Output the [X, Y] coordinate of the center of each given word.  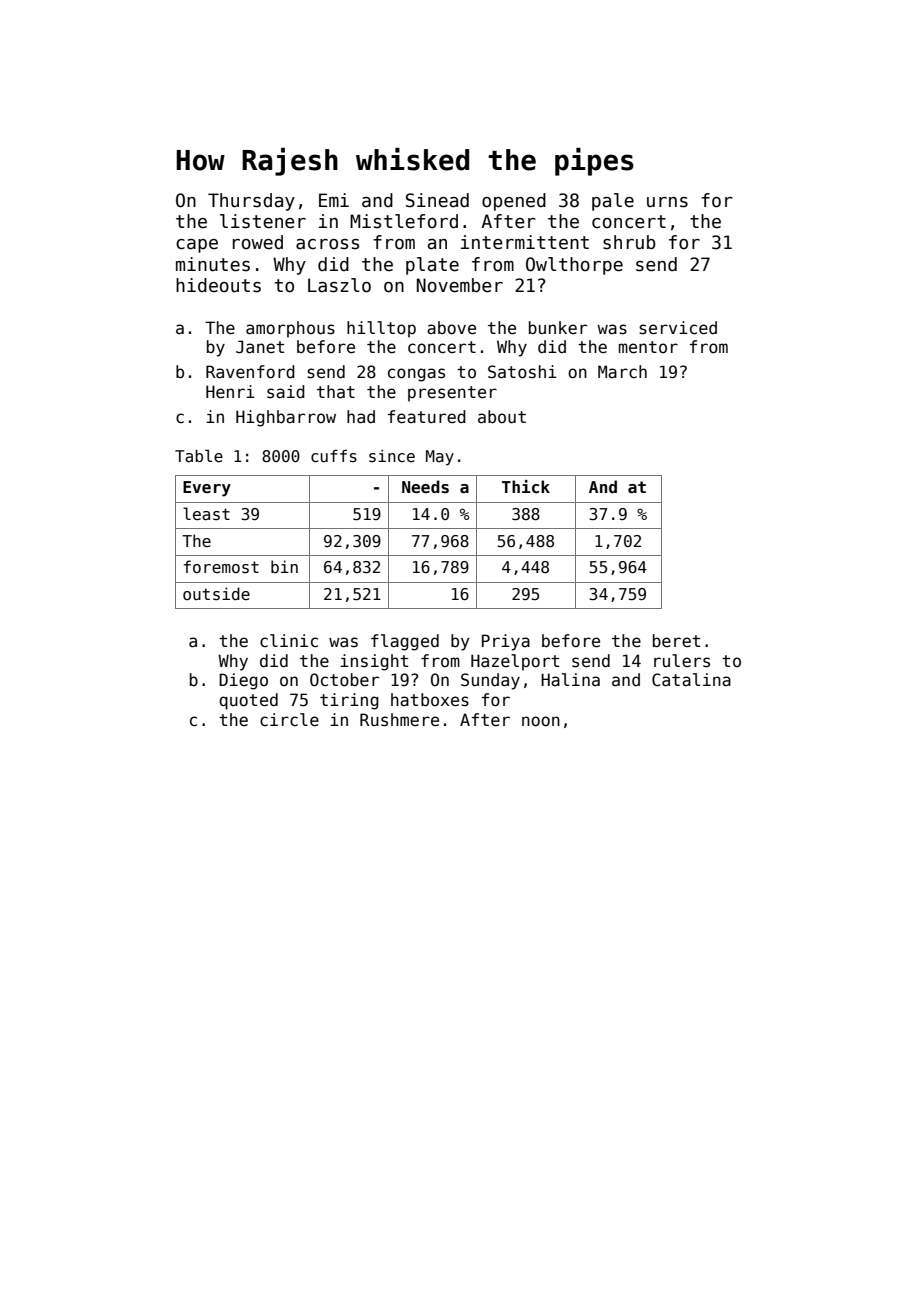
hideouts [218, 285]
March [622, 372]
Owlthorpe [574, 266]
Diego [243, 681]
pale [613, 202]
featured [427, 417]
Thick [526, 487]
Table [199, 455]
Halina [570, 680]
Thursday [251, 202]
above [451, 328]
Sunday [490, 681]
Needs [425, 487]
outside [216, 594]
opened [514, 202]
